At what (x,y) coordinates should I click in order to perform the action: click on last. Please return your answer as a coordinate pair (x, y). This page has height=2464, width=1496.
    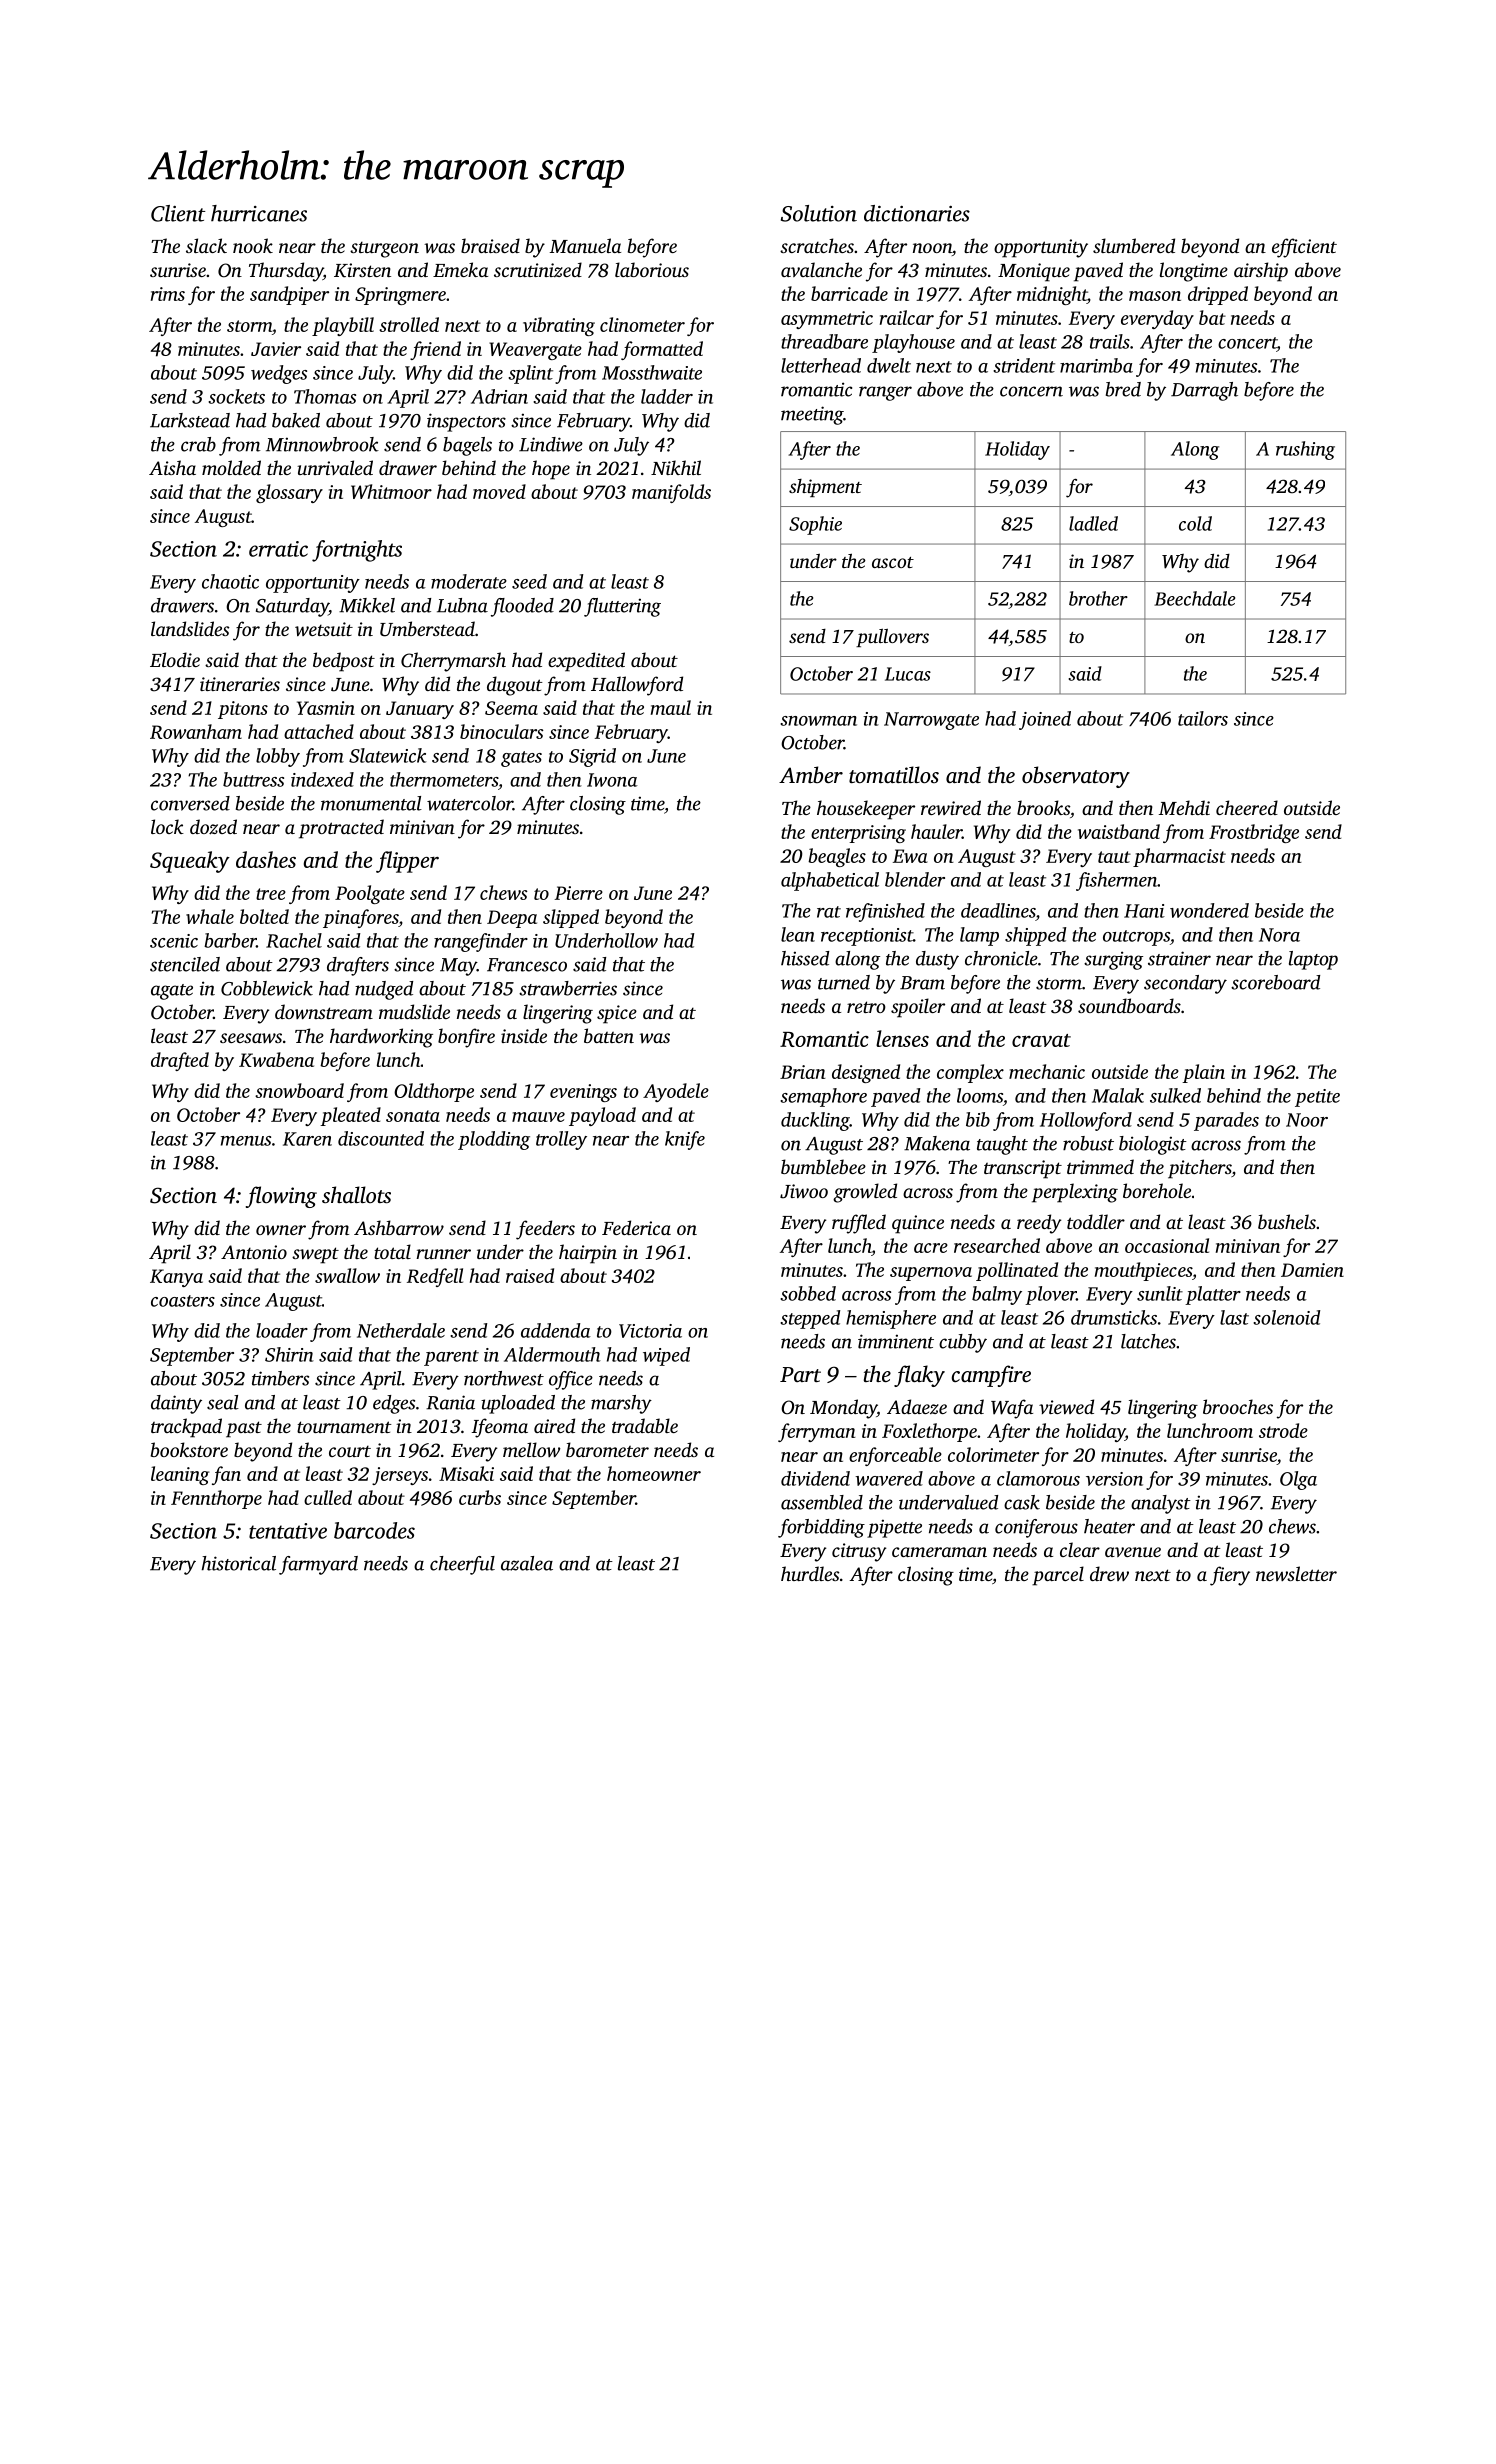
    Looking at the image, I should click on (1234, 1317).
